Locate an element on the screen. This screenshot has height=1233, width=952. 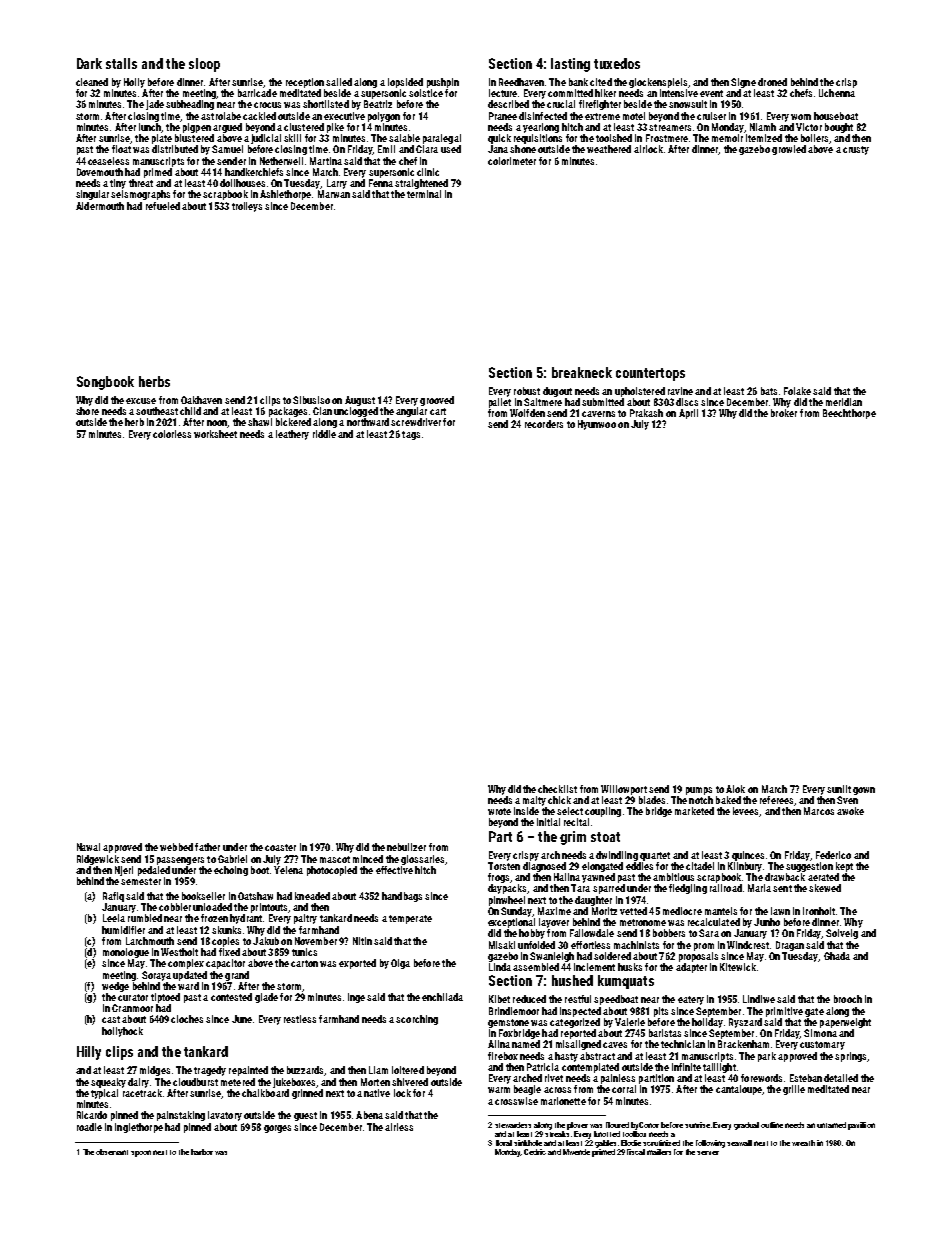
Songbook is located at coordinates (105, 383).
